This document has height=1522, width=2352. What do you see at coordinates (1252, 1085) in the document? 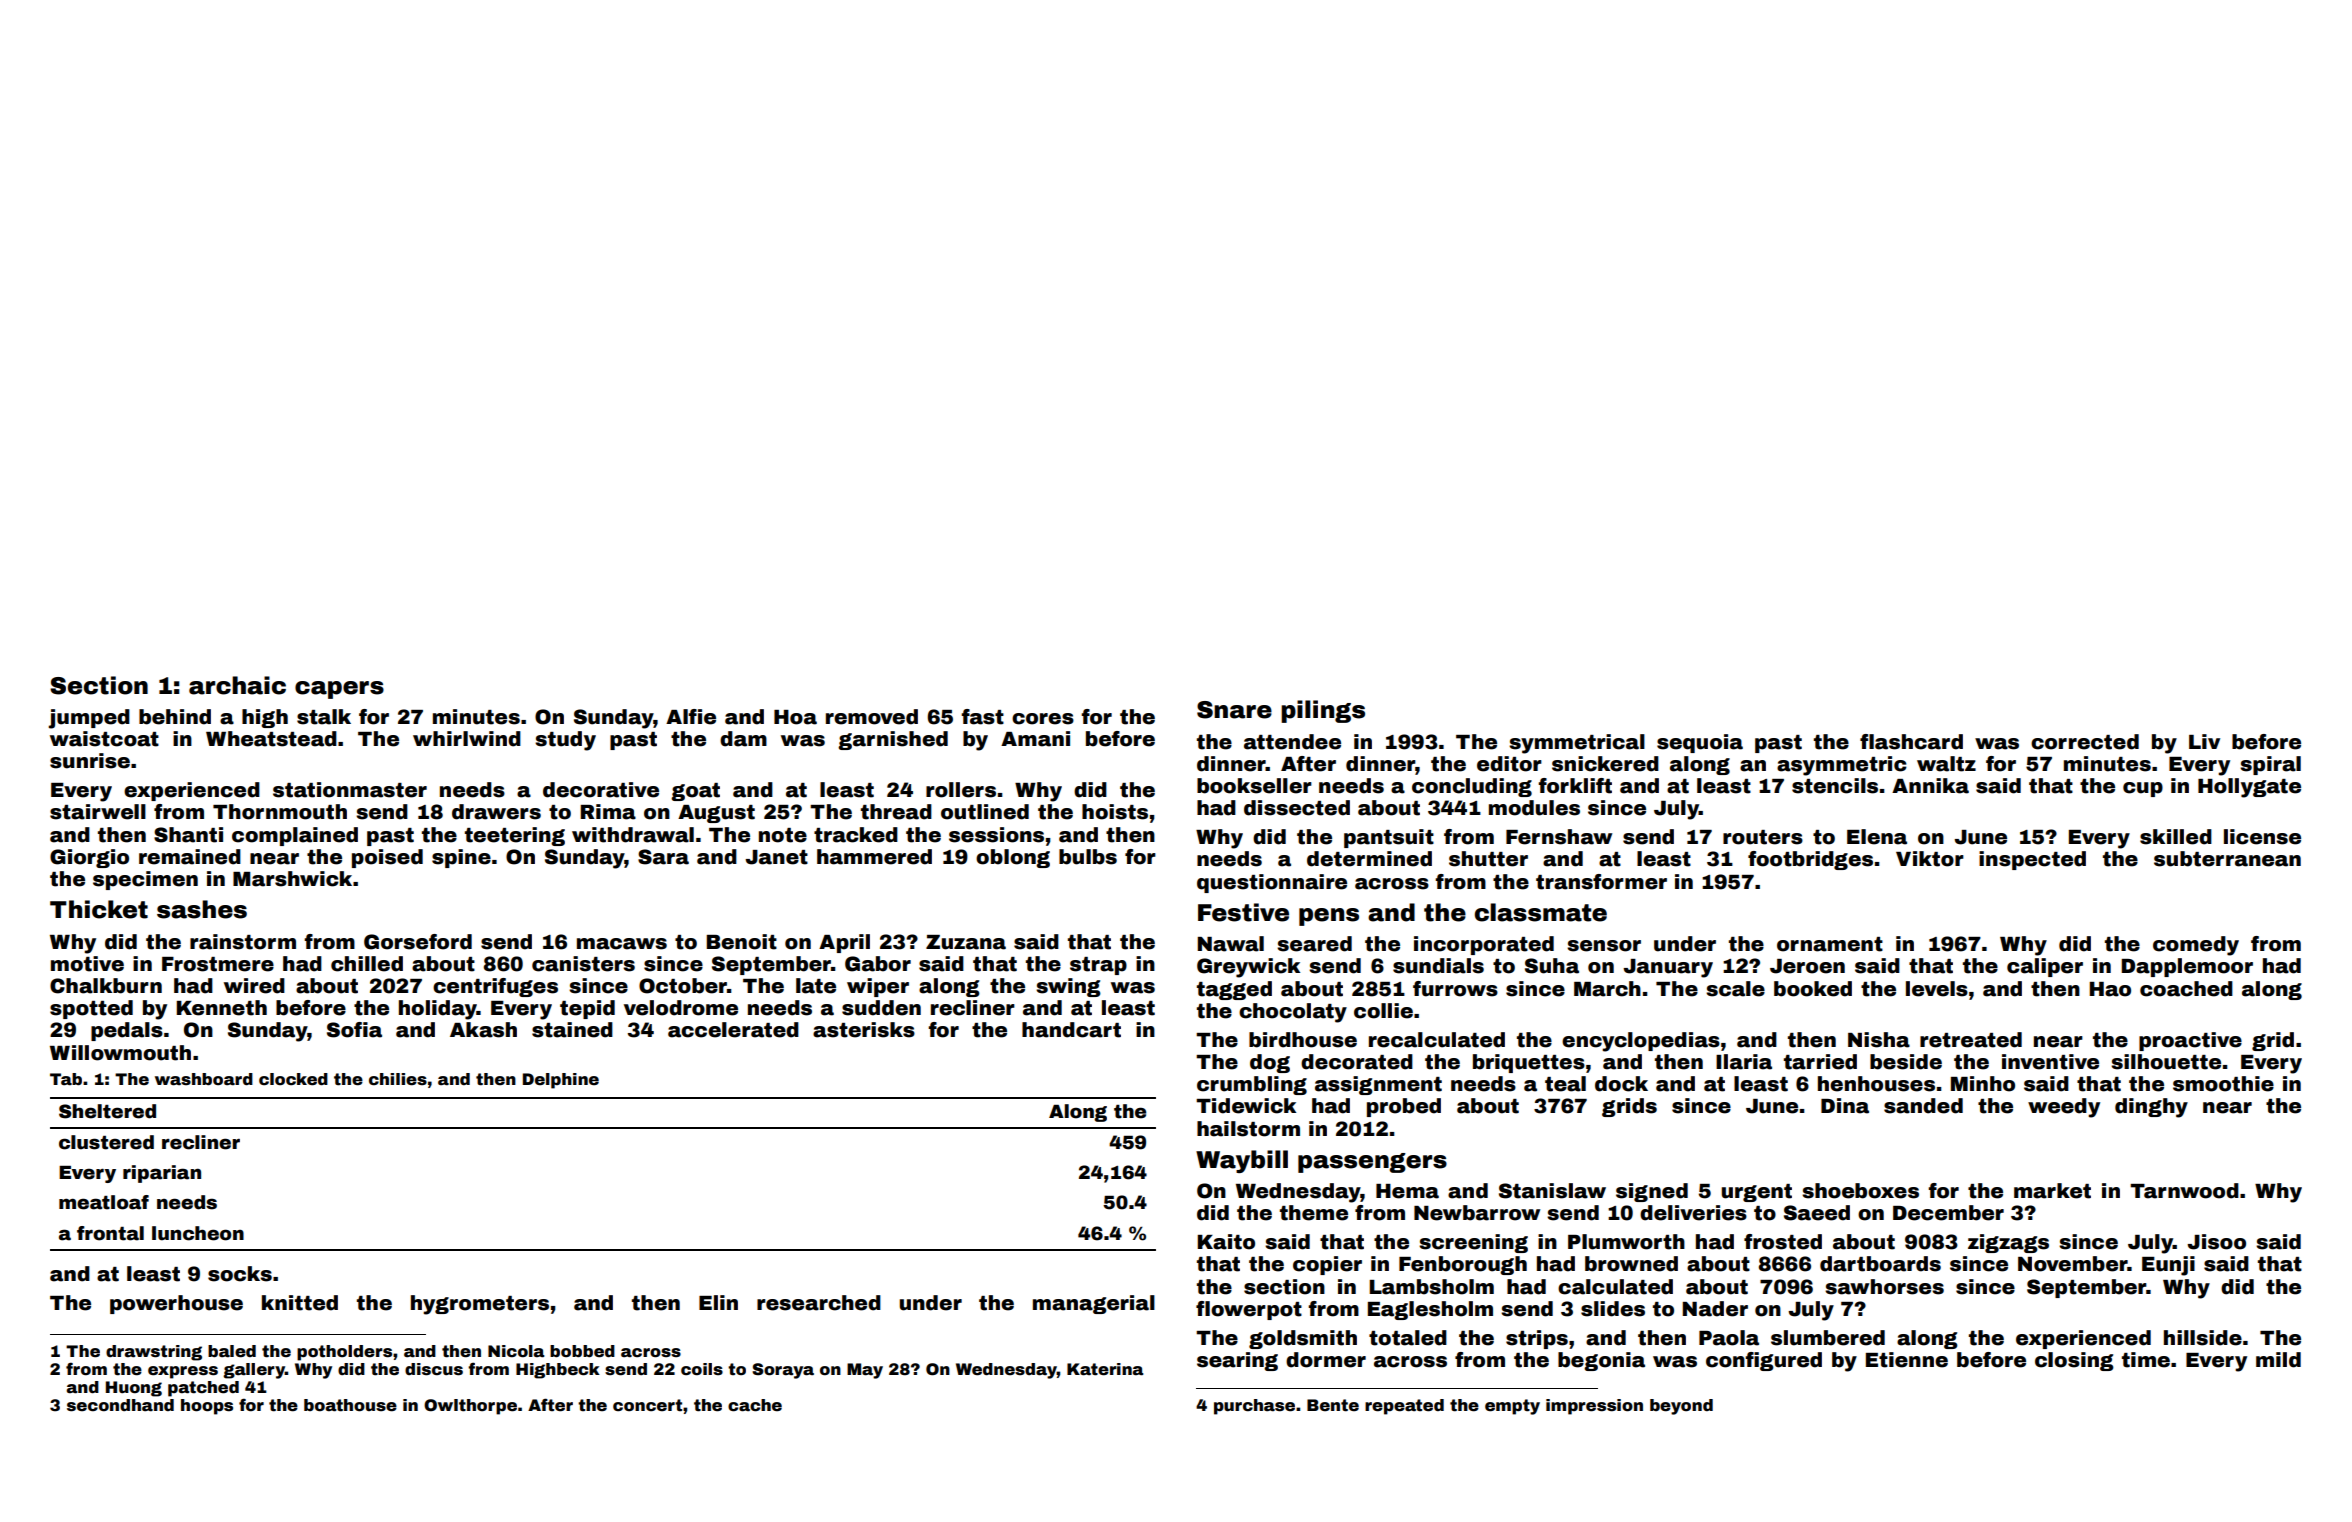
I see `crumbling` at bounding box center [1252, 1085].
